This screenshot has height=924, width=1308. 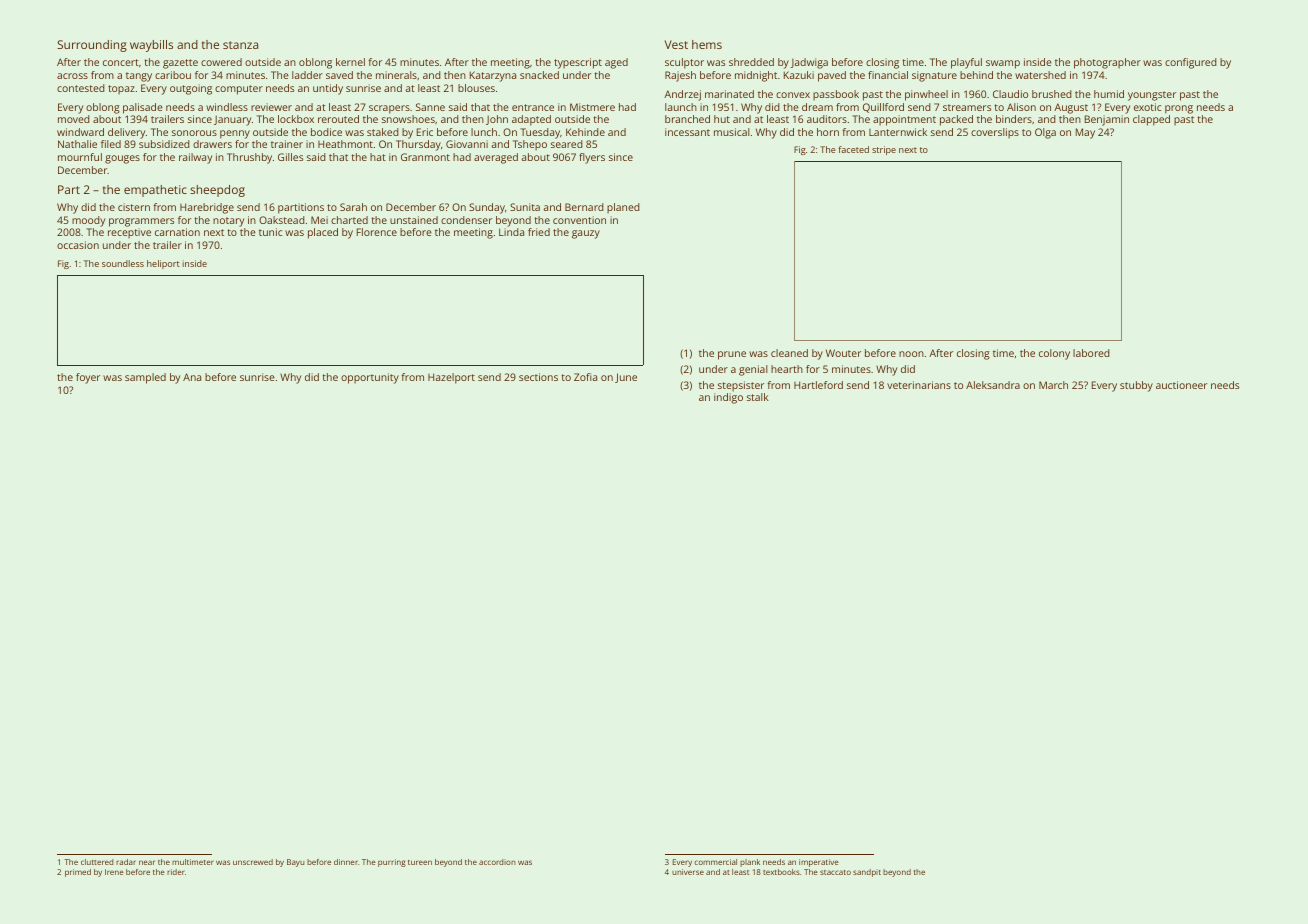 I want to click on foyer, so click(x=88, y=378).
